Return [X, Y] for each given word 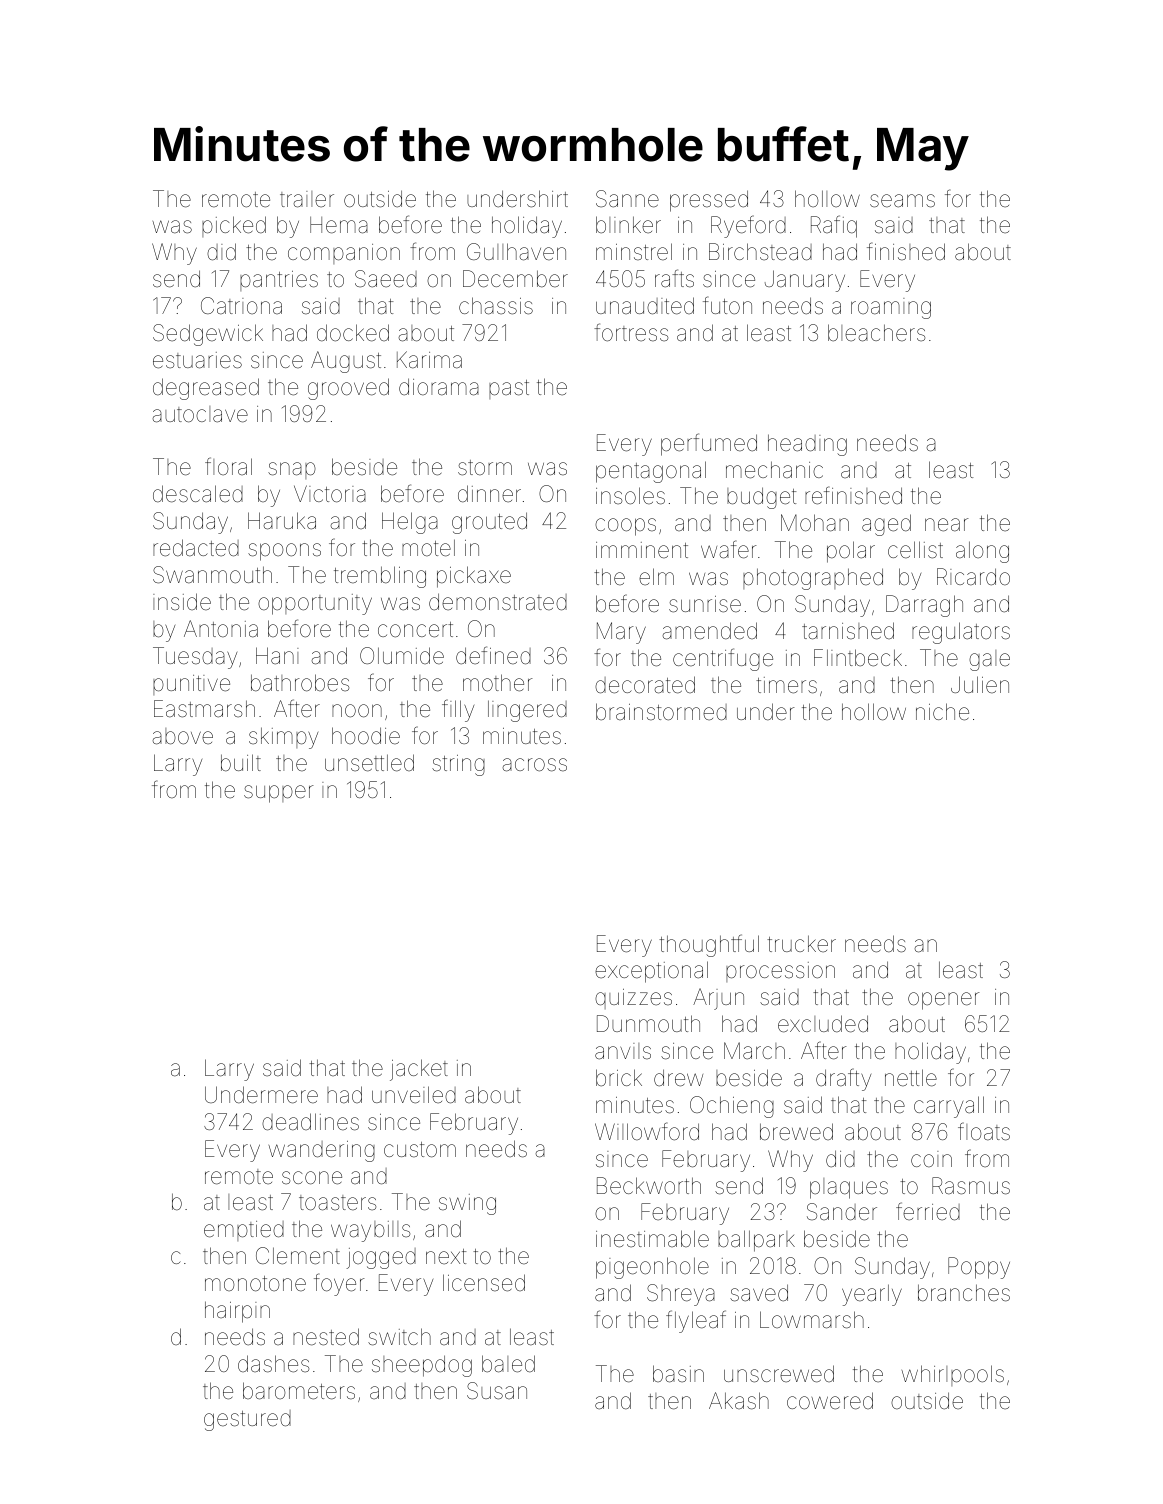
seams [902, 201]
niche [942, 712]
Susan [497, 1391]
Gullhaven [516, 252]
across [534, 765]
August [346, 362]
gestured [247, 1420]
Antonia [221, 629]
